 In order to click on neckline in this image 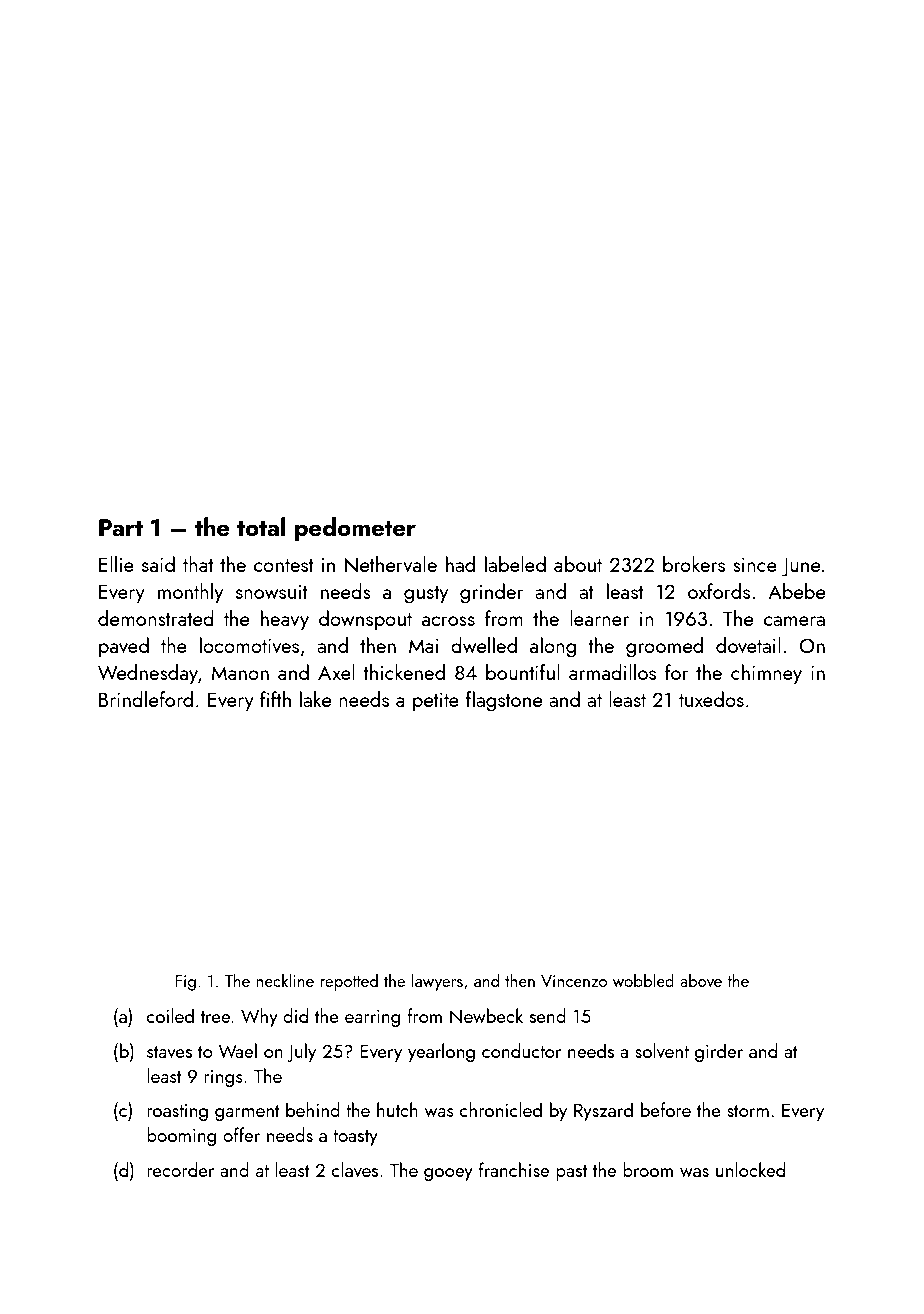, I will do `click(285, 980)`.
